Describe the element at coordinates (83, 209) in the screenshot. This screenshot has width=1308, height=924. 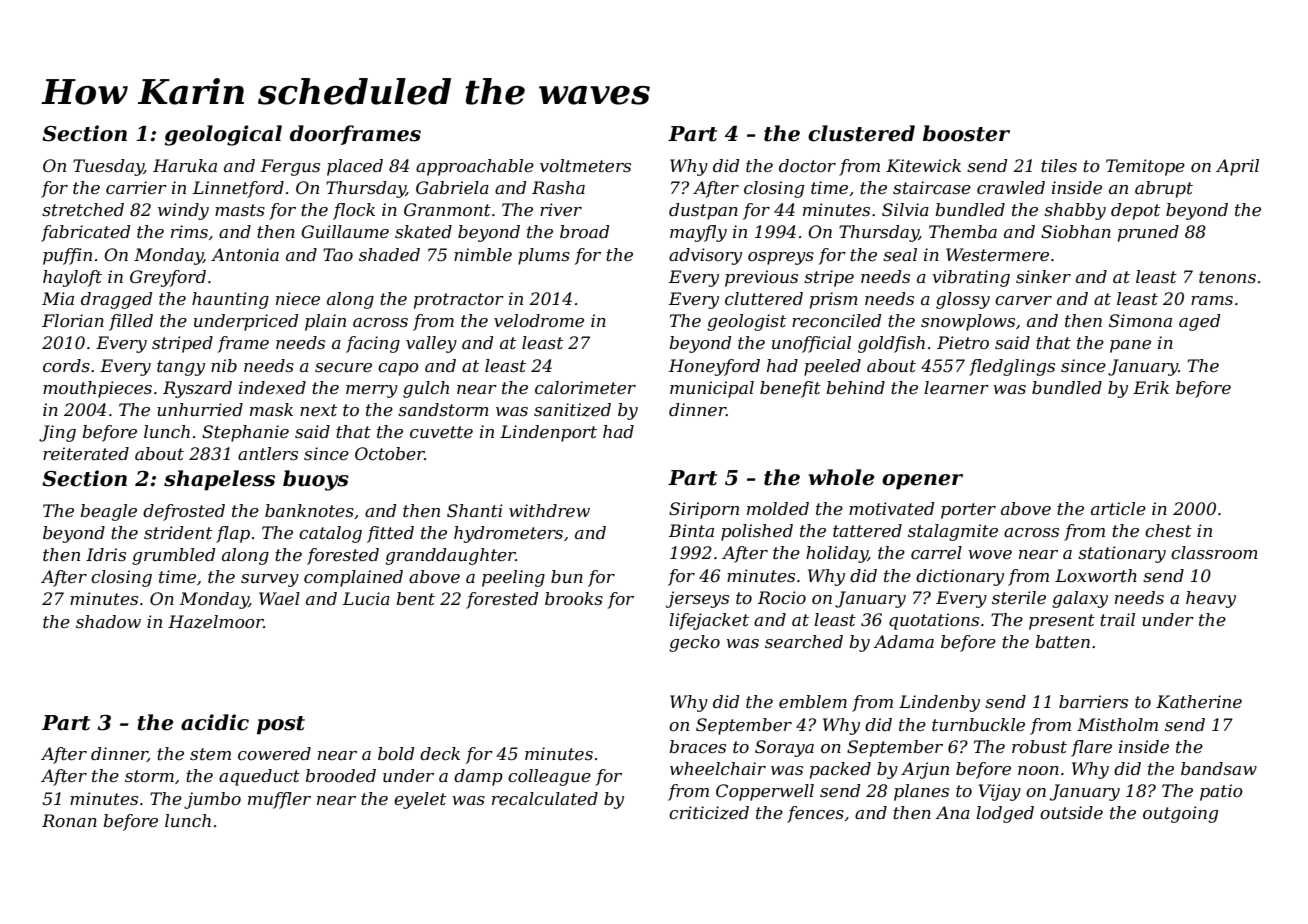
I see `stretched` at that location.
